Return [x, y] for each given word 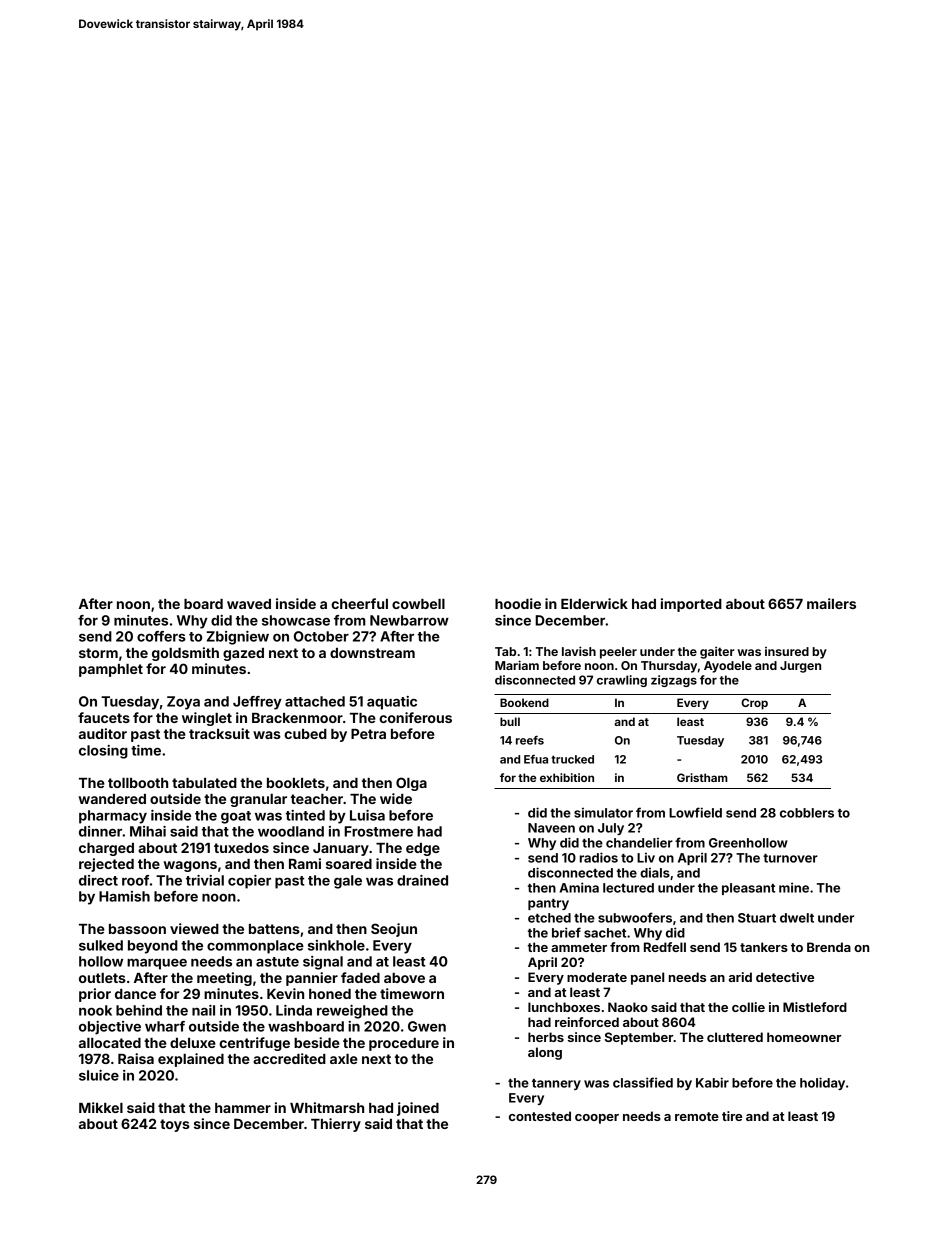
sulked [101, 945]
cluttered [735, 1037]
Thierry [336, 1125]
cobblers [807, 813]
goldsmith [185, 654]
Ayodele [728, 667]
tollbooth [138, 783]
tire [732, 1116]
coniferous [415, 717]
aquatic [392, 703]
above [404, 978]
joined [418, 1109]
